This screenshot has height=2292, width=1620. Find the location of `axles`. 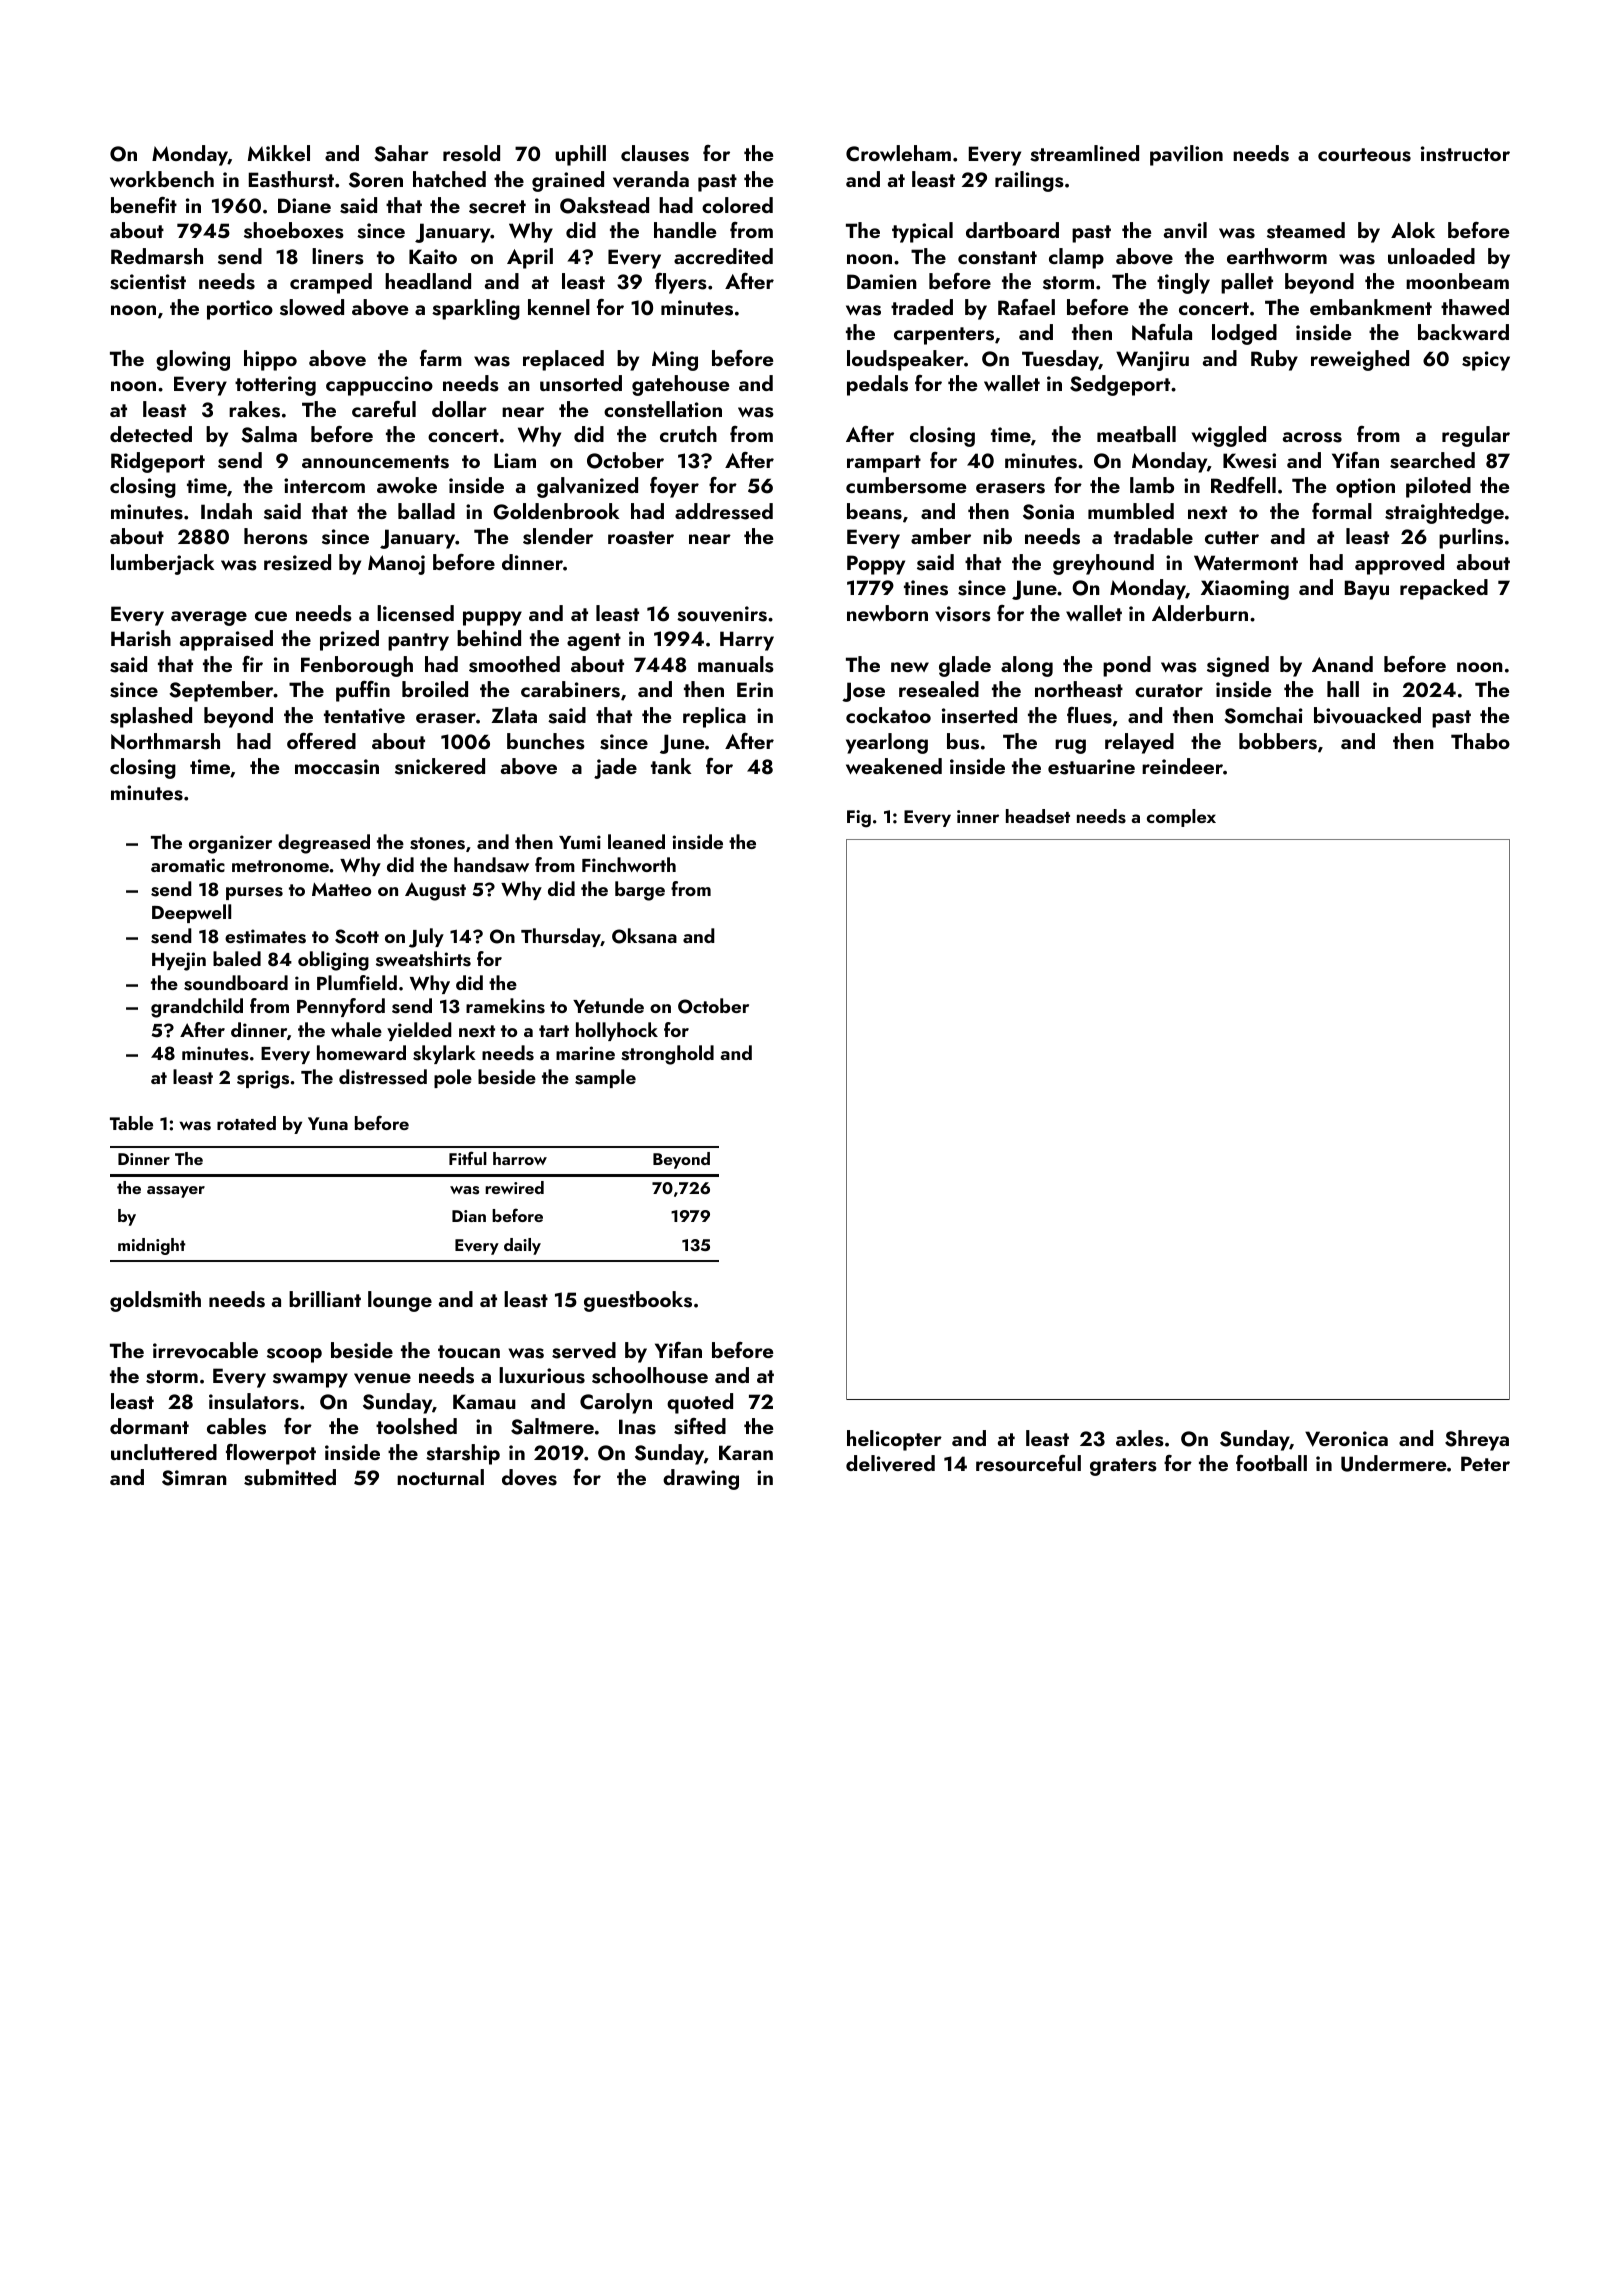

axles is located at coordinates (1140, 1438).
